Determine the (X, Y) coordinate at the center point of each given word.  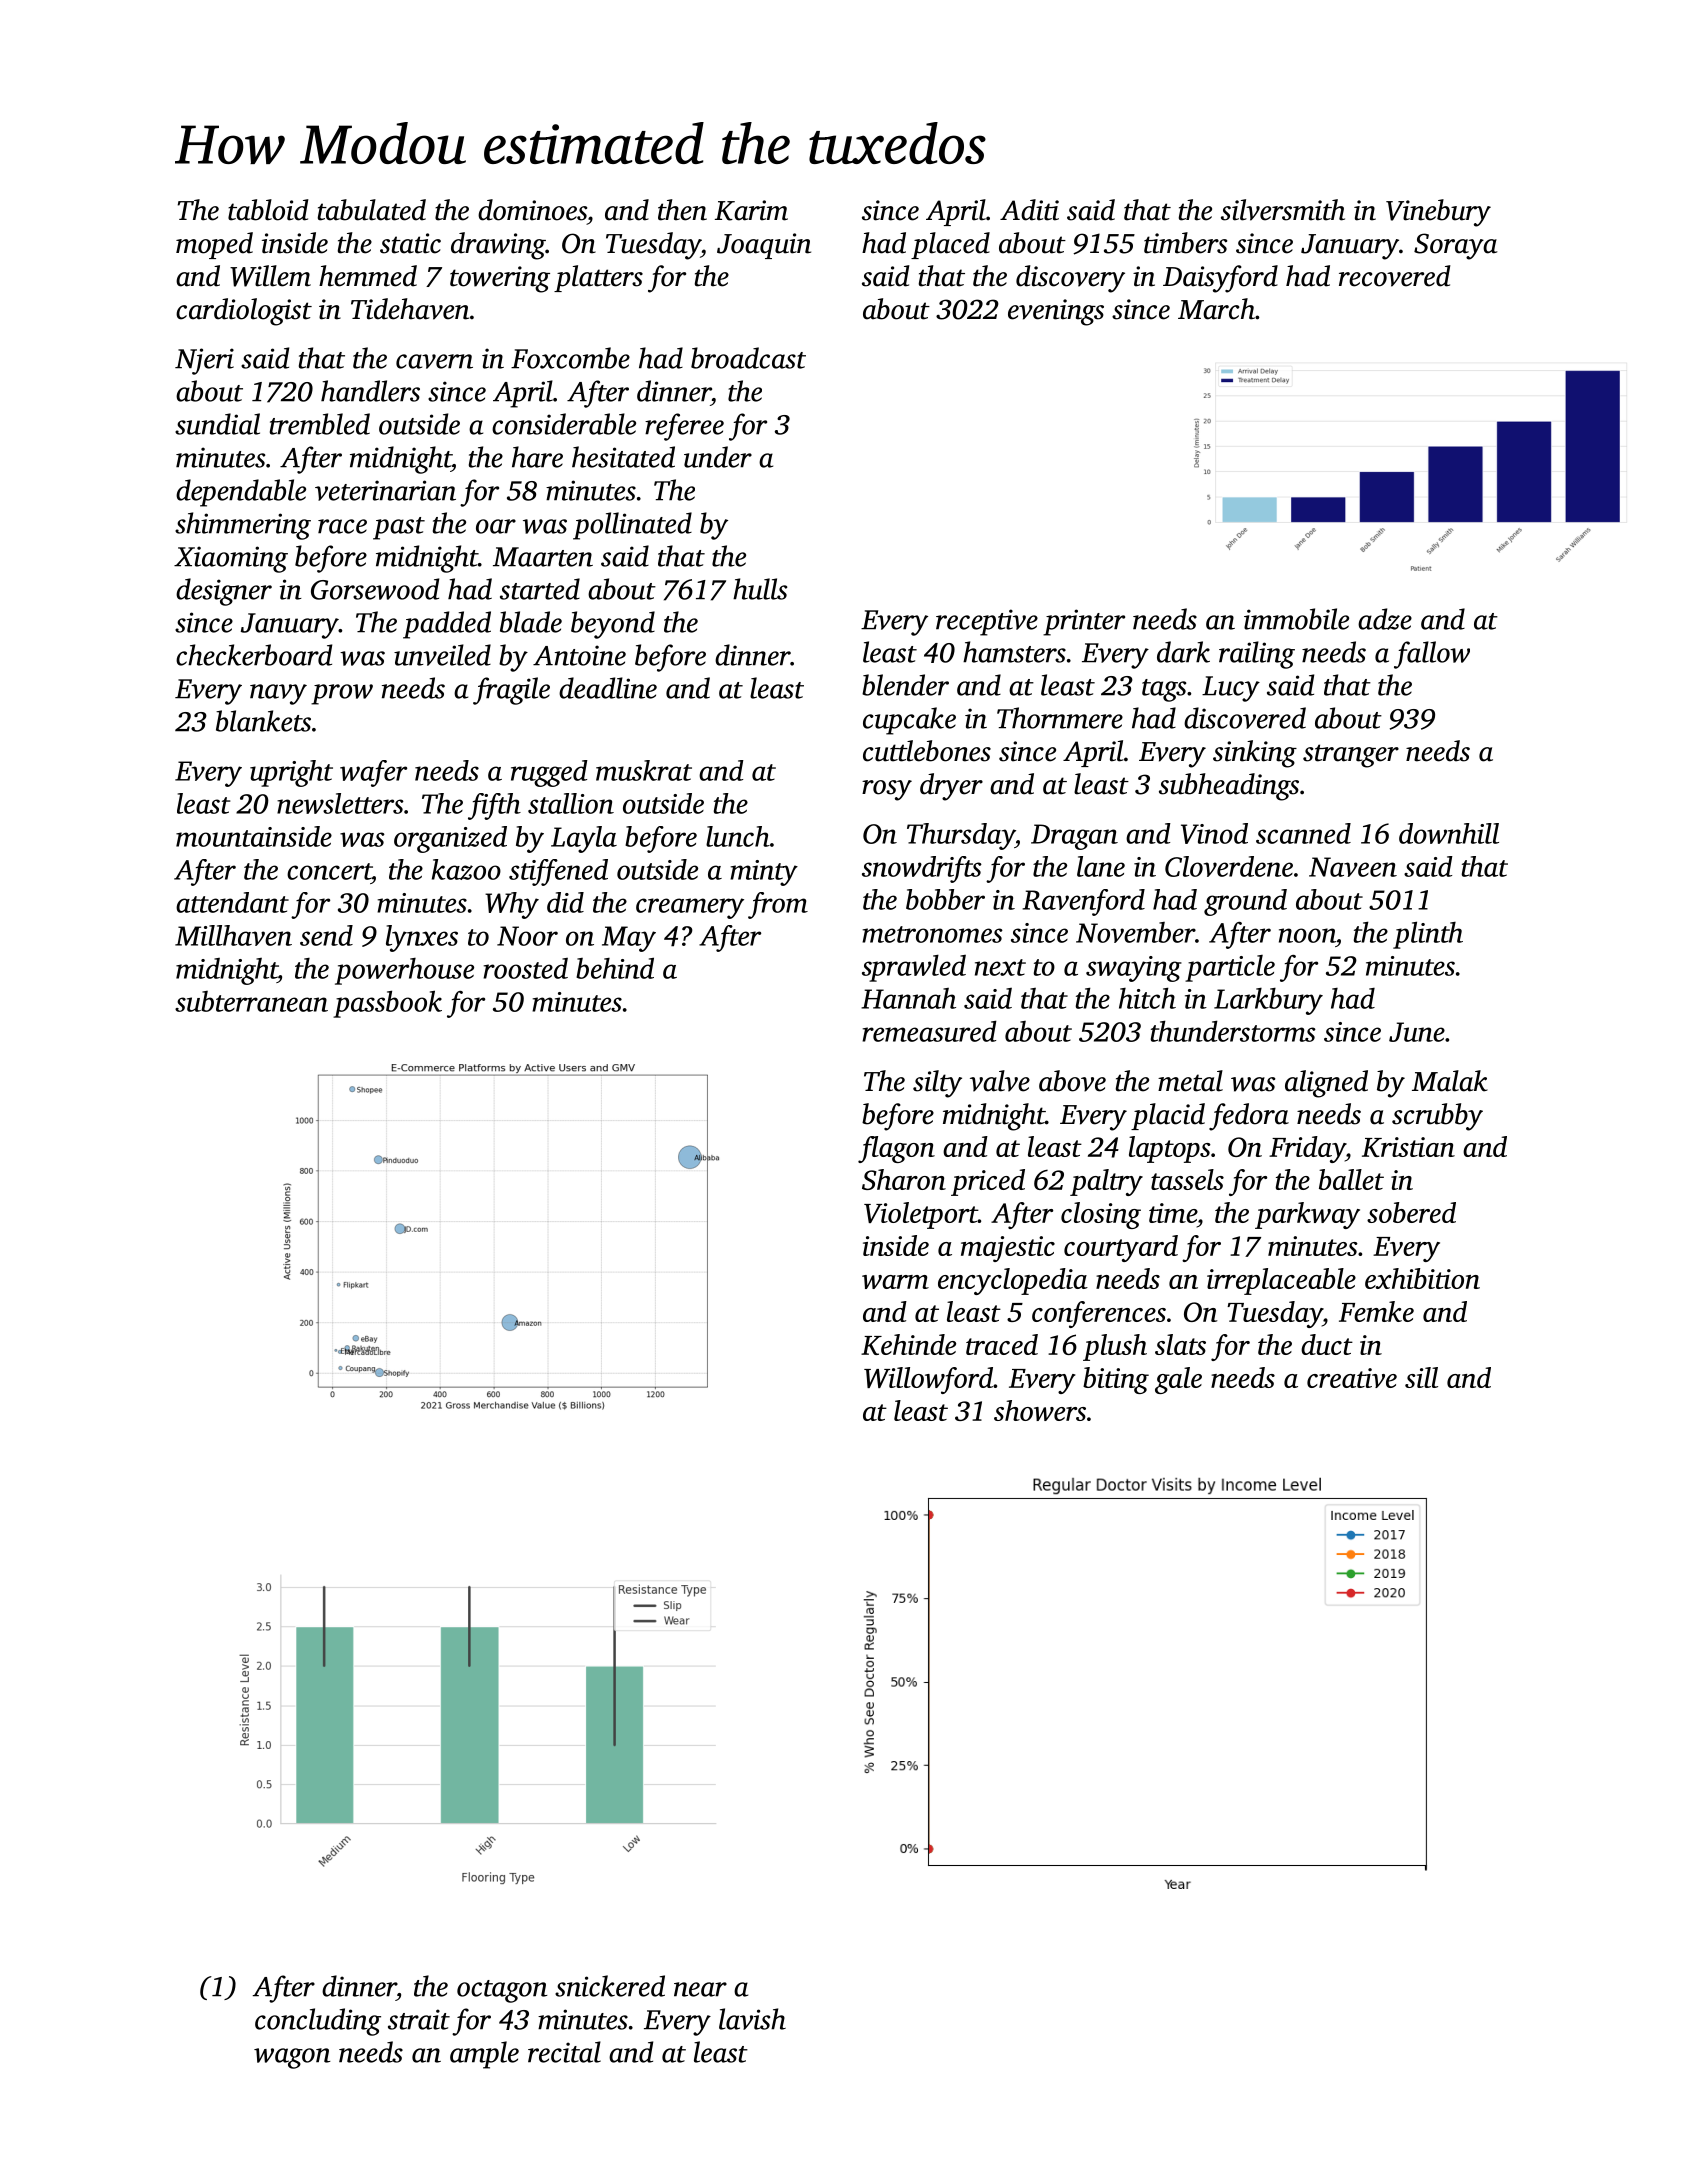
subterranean (251, 1001)
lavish (752, 2019)
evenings (1056, 312)
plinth (1428, 935)
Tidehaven (410, 309)
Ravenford (1083, 902)
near (700, 1989)
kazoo (466, 869)
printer (1084, 622)
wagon (292, 2058)
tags (1164, 690)
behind (615, 968)
